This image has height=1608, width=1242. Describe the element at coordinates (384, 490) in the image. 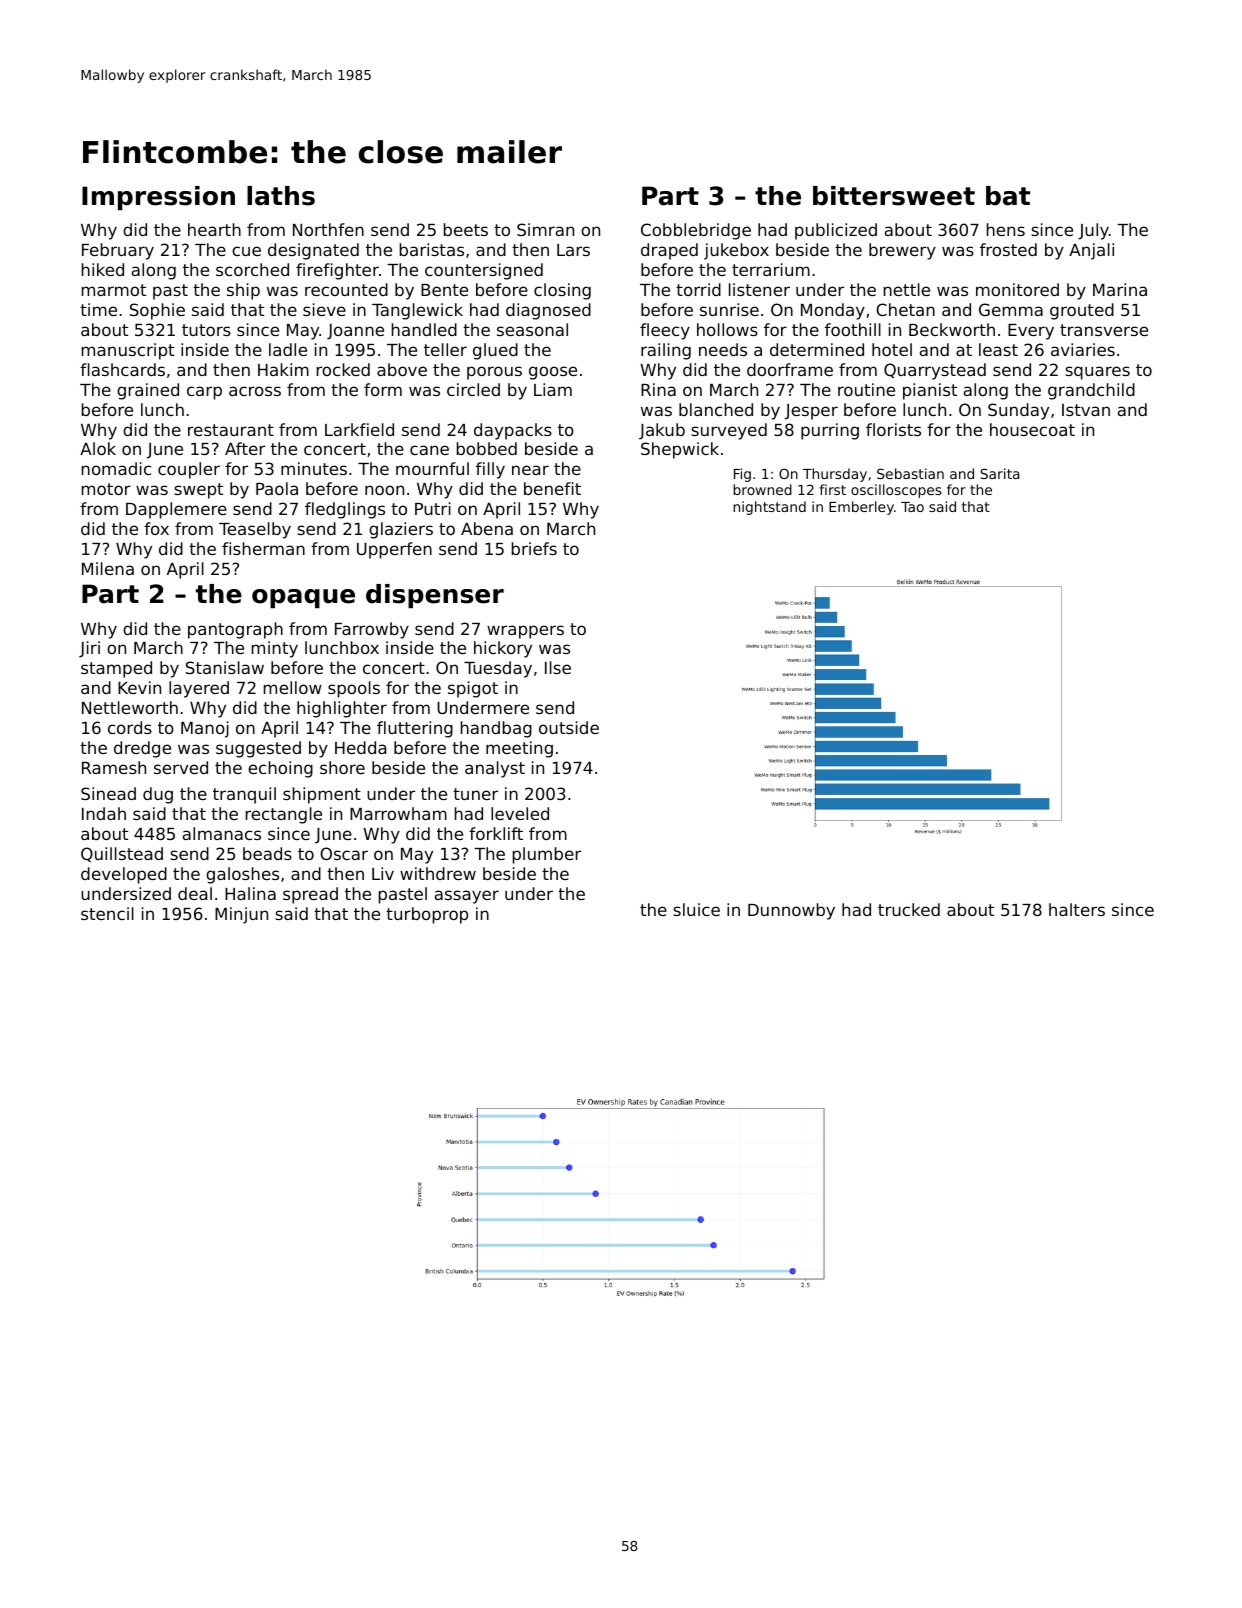

I see `noon` at that location.
